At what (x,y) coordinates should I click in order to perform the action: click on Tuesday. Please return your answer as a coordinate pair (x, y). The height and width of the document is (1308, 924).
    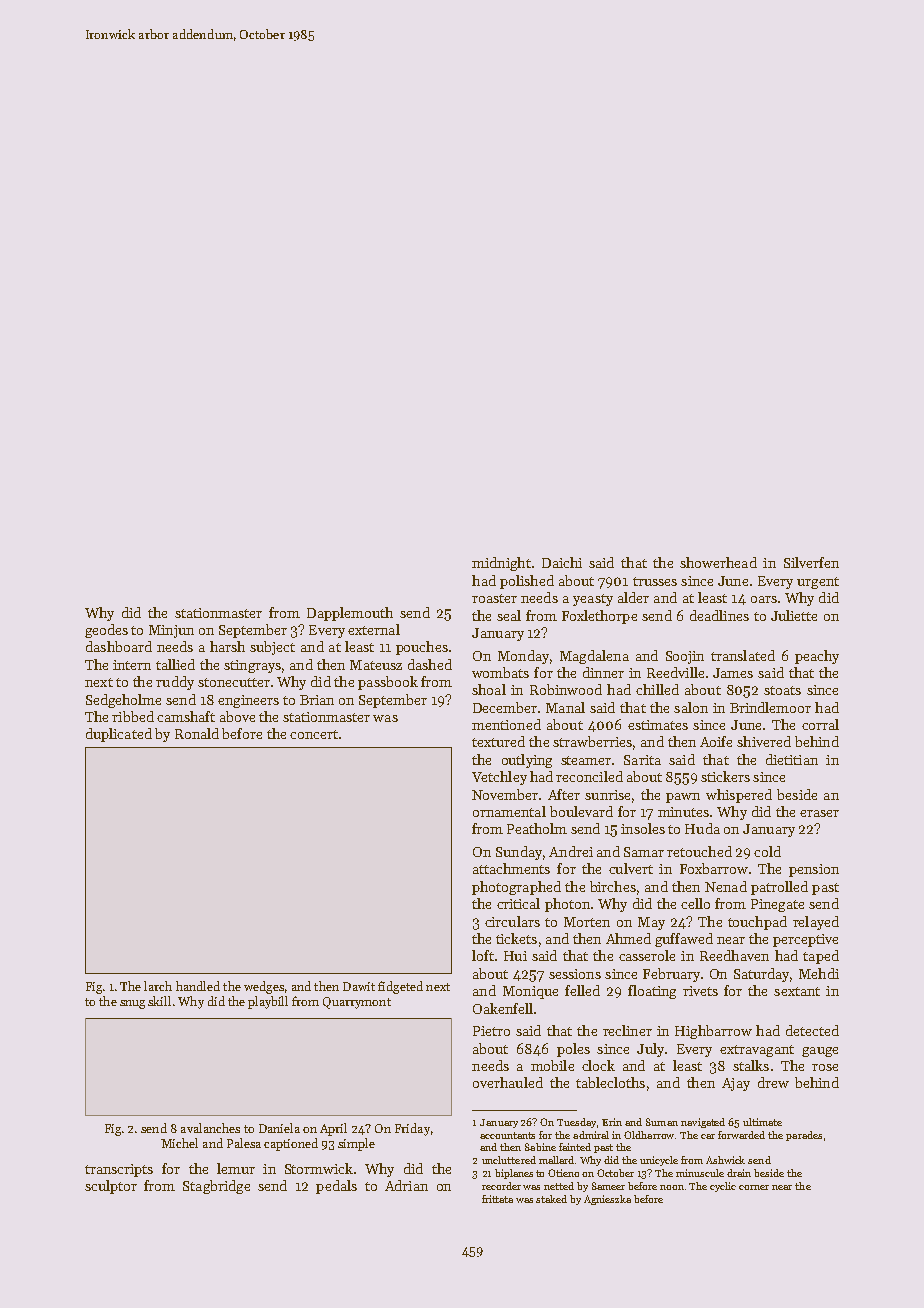
    Looking at the image, I should click on (576, 1123).
